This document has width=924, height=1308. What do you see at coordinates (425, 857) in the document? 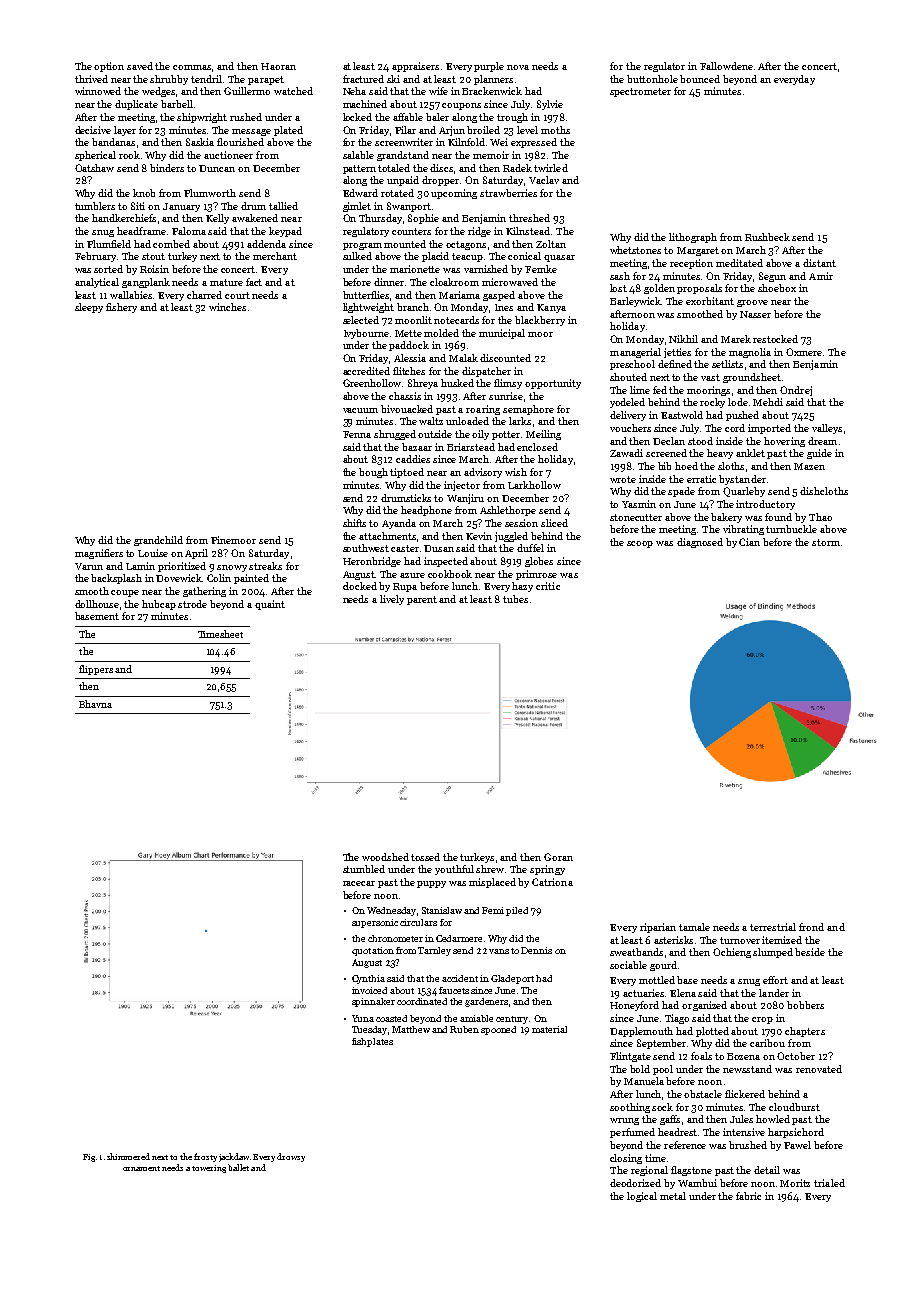
I see `tossed` at bounding box center [425, 857].
